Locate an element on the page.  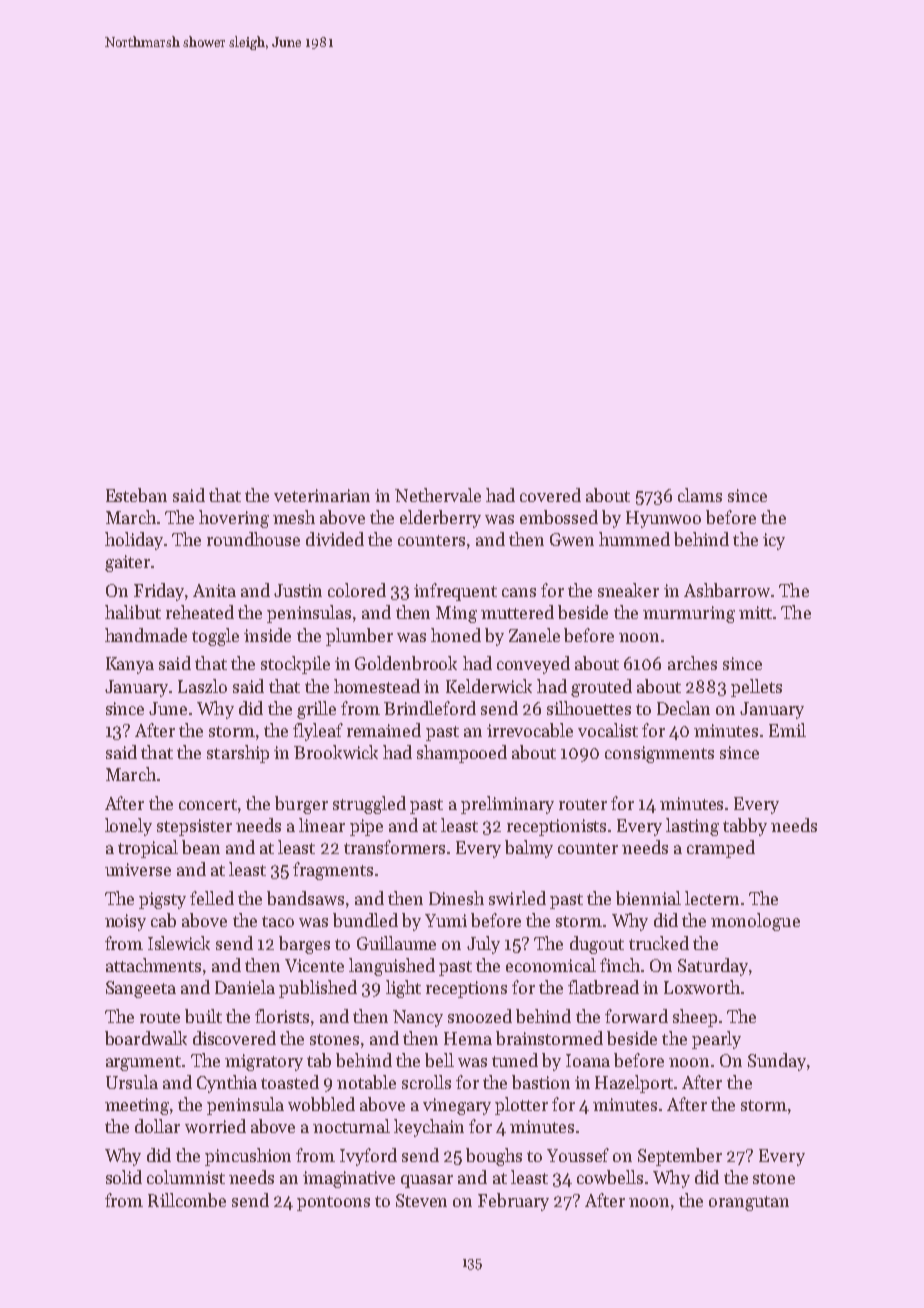
orangutan is located at coordinates (749, 1203).
